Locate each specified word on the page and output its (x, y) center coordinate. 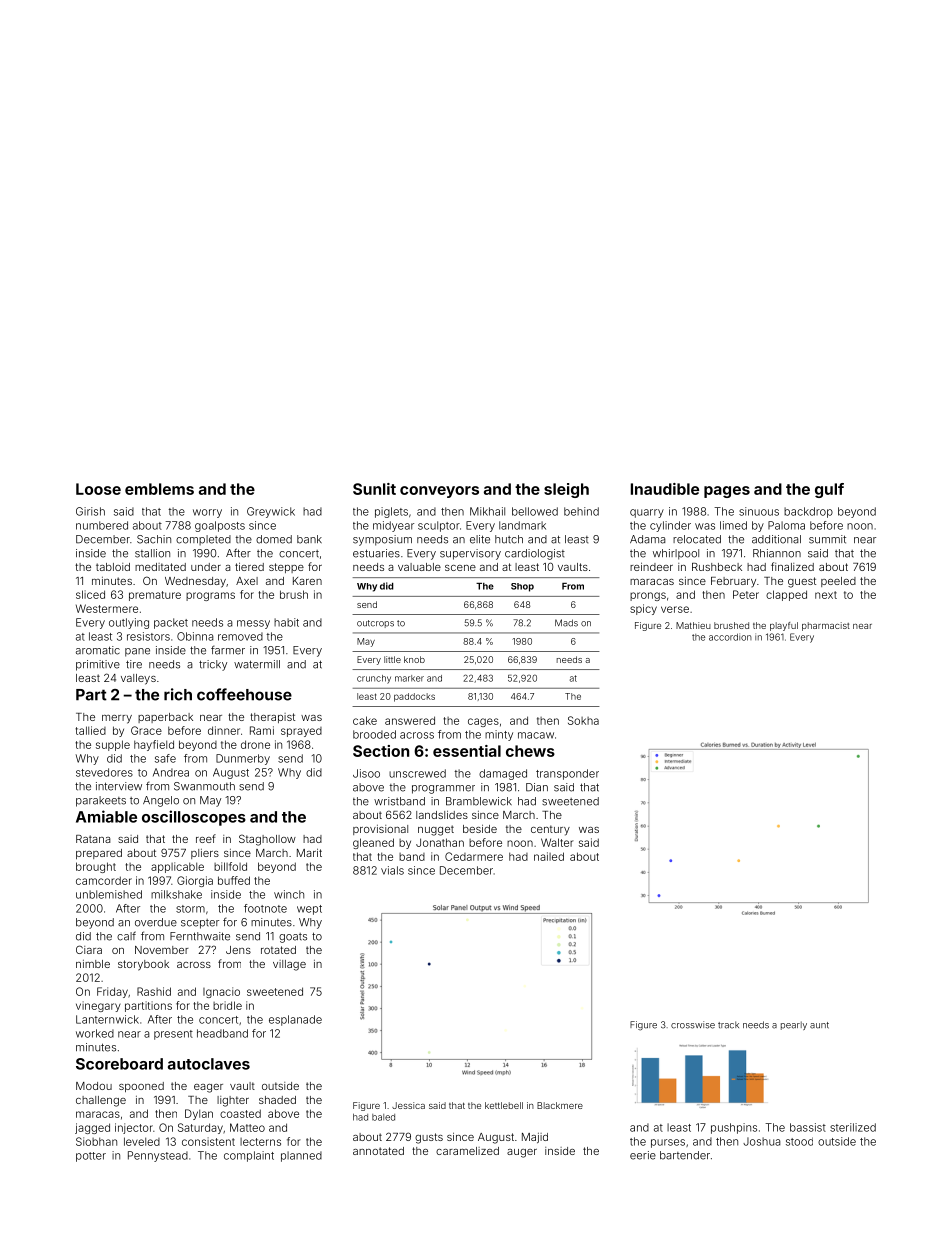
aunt (819, 1025)
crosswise (693, 1025)
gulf (829, 490)
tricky (213, 665)
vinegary (98, 1006)
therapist (272, 718)
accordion (730, 637)
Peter (746, 594)
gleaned (373, 843)
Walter (557, 842)
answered (410, 720)
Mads (566, 623)
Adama (648, 539)
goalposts (220, 526)
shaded (277, 1100)
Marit (309, 853)
